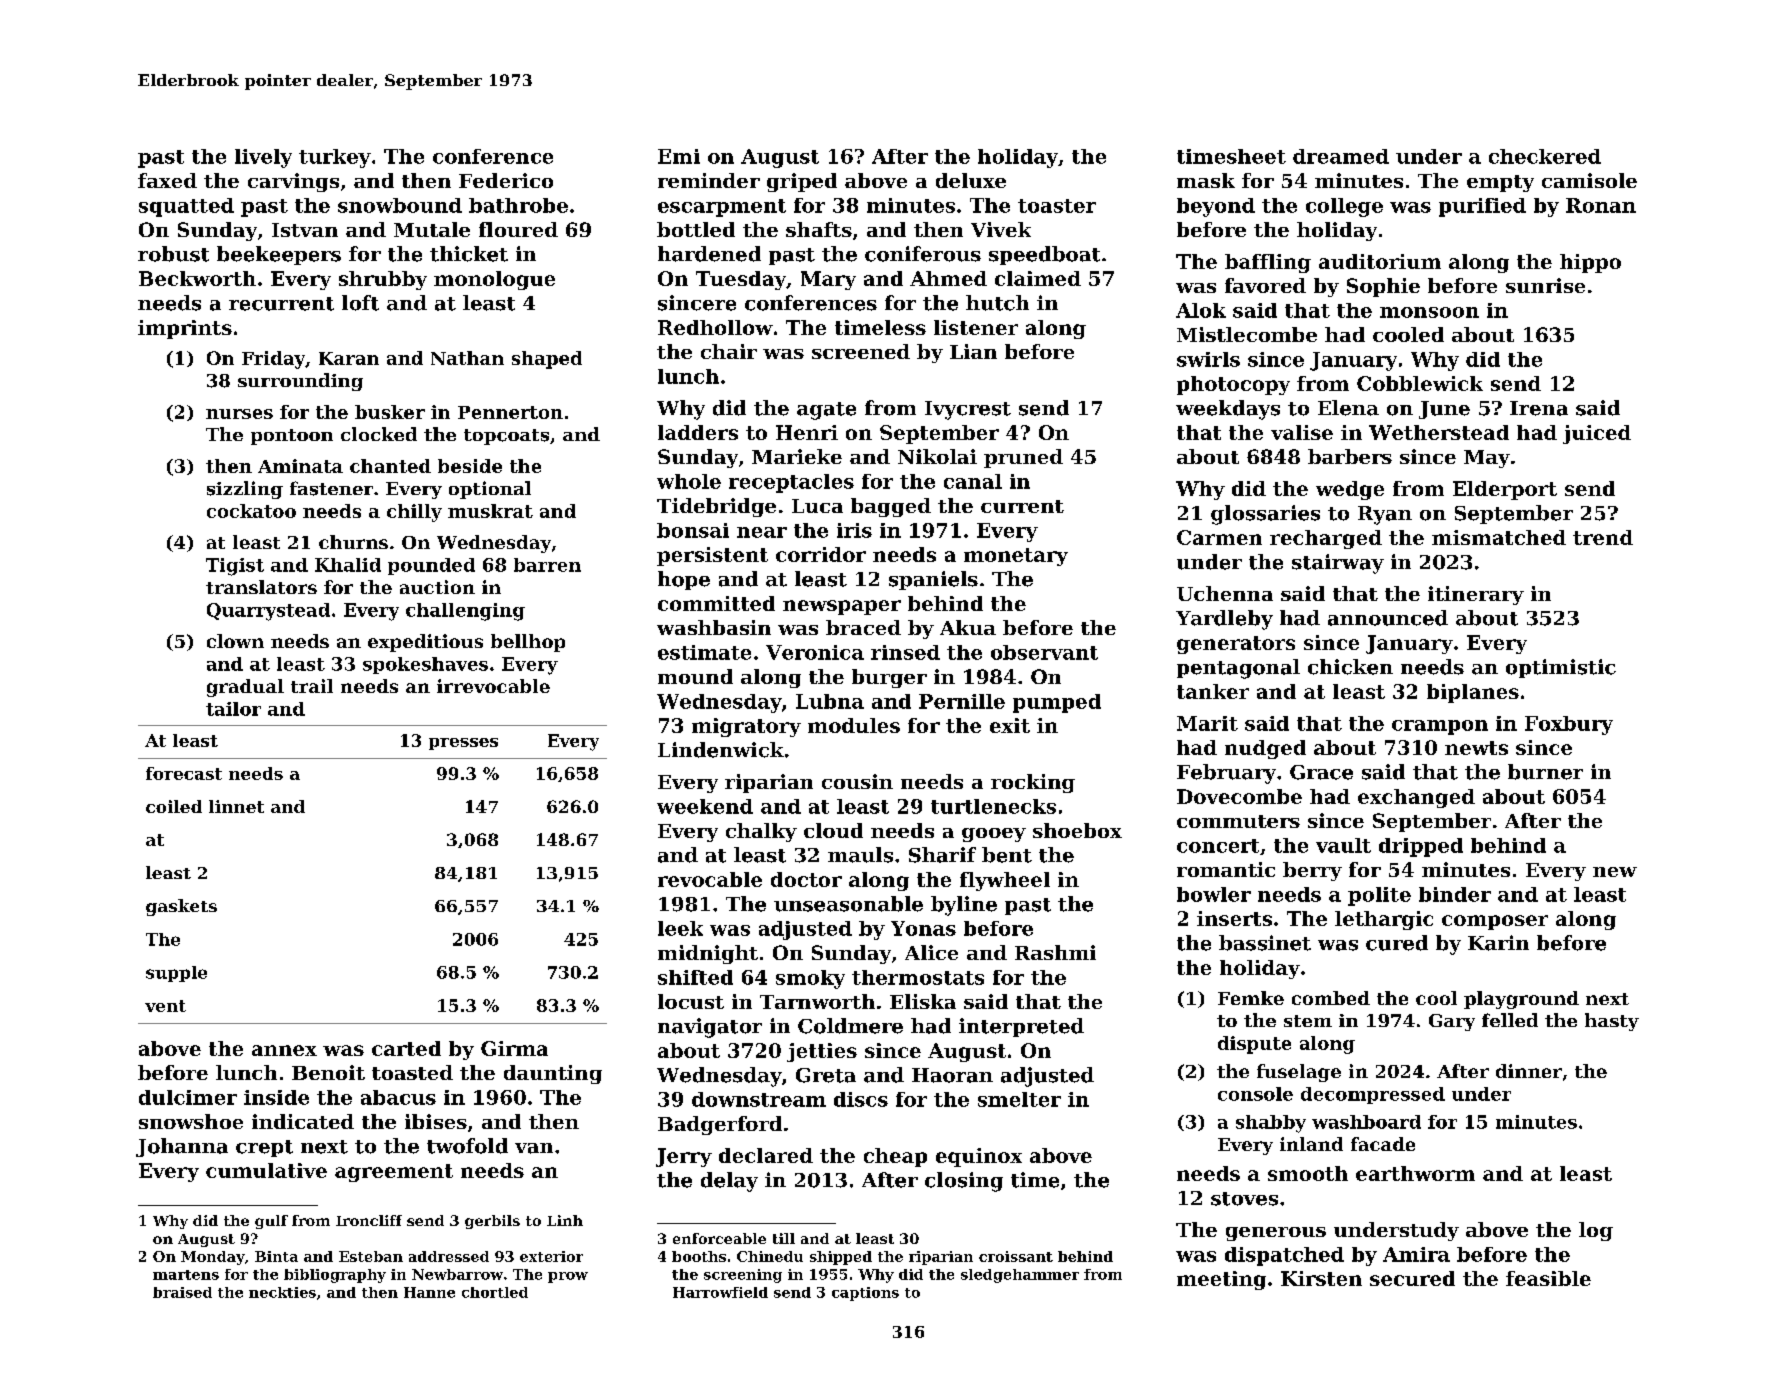 The height and width of the page is (1378, 1783). What do you see at coordinates (971, 180) in the page?
I see `deluxe` at bounding box center [971, 180].
